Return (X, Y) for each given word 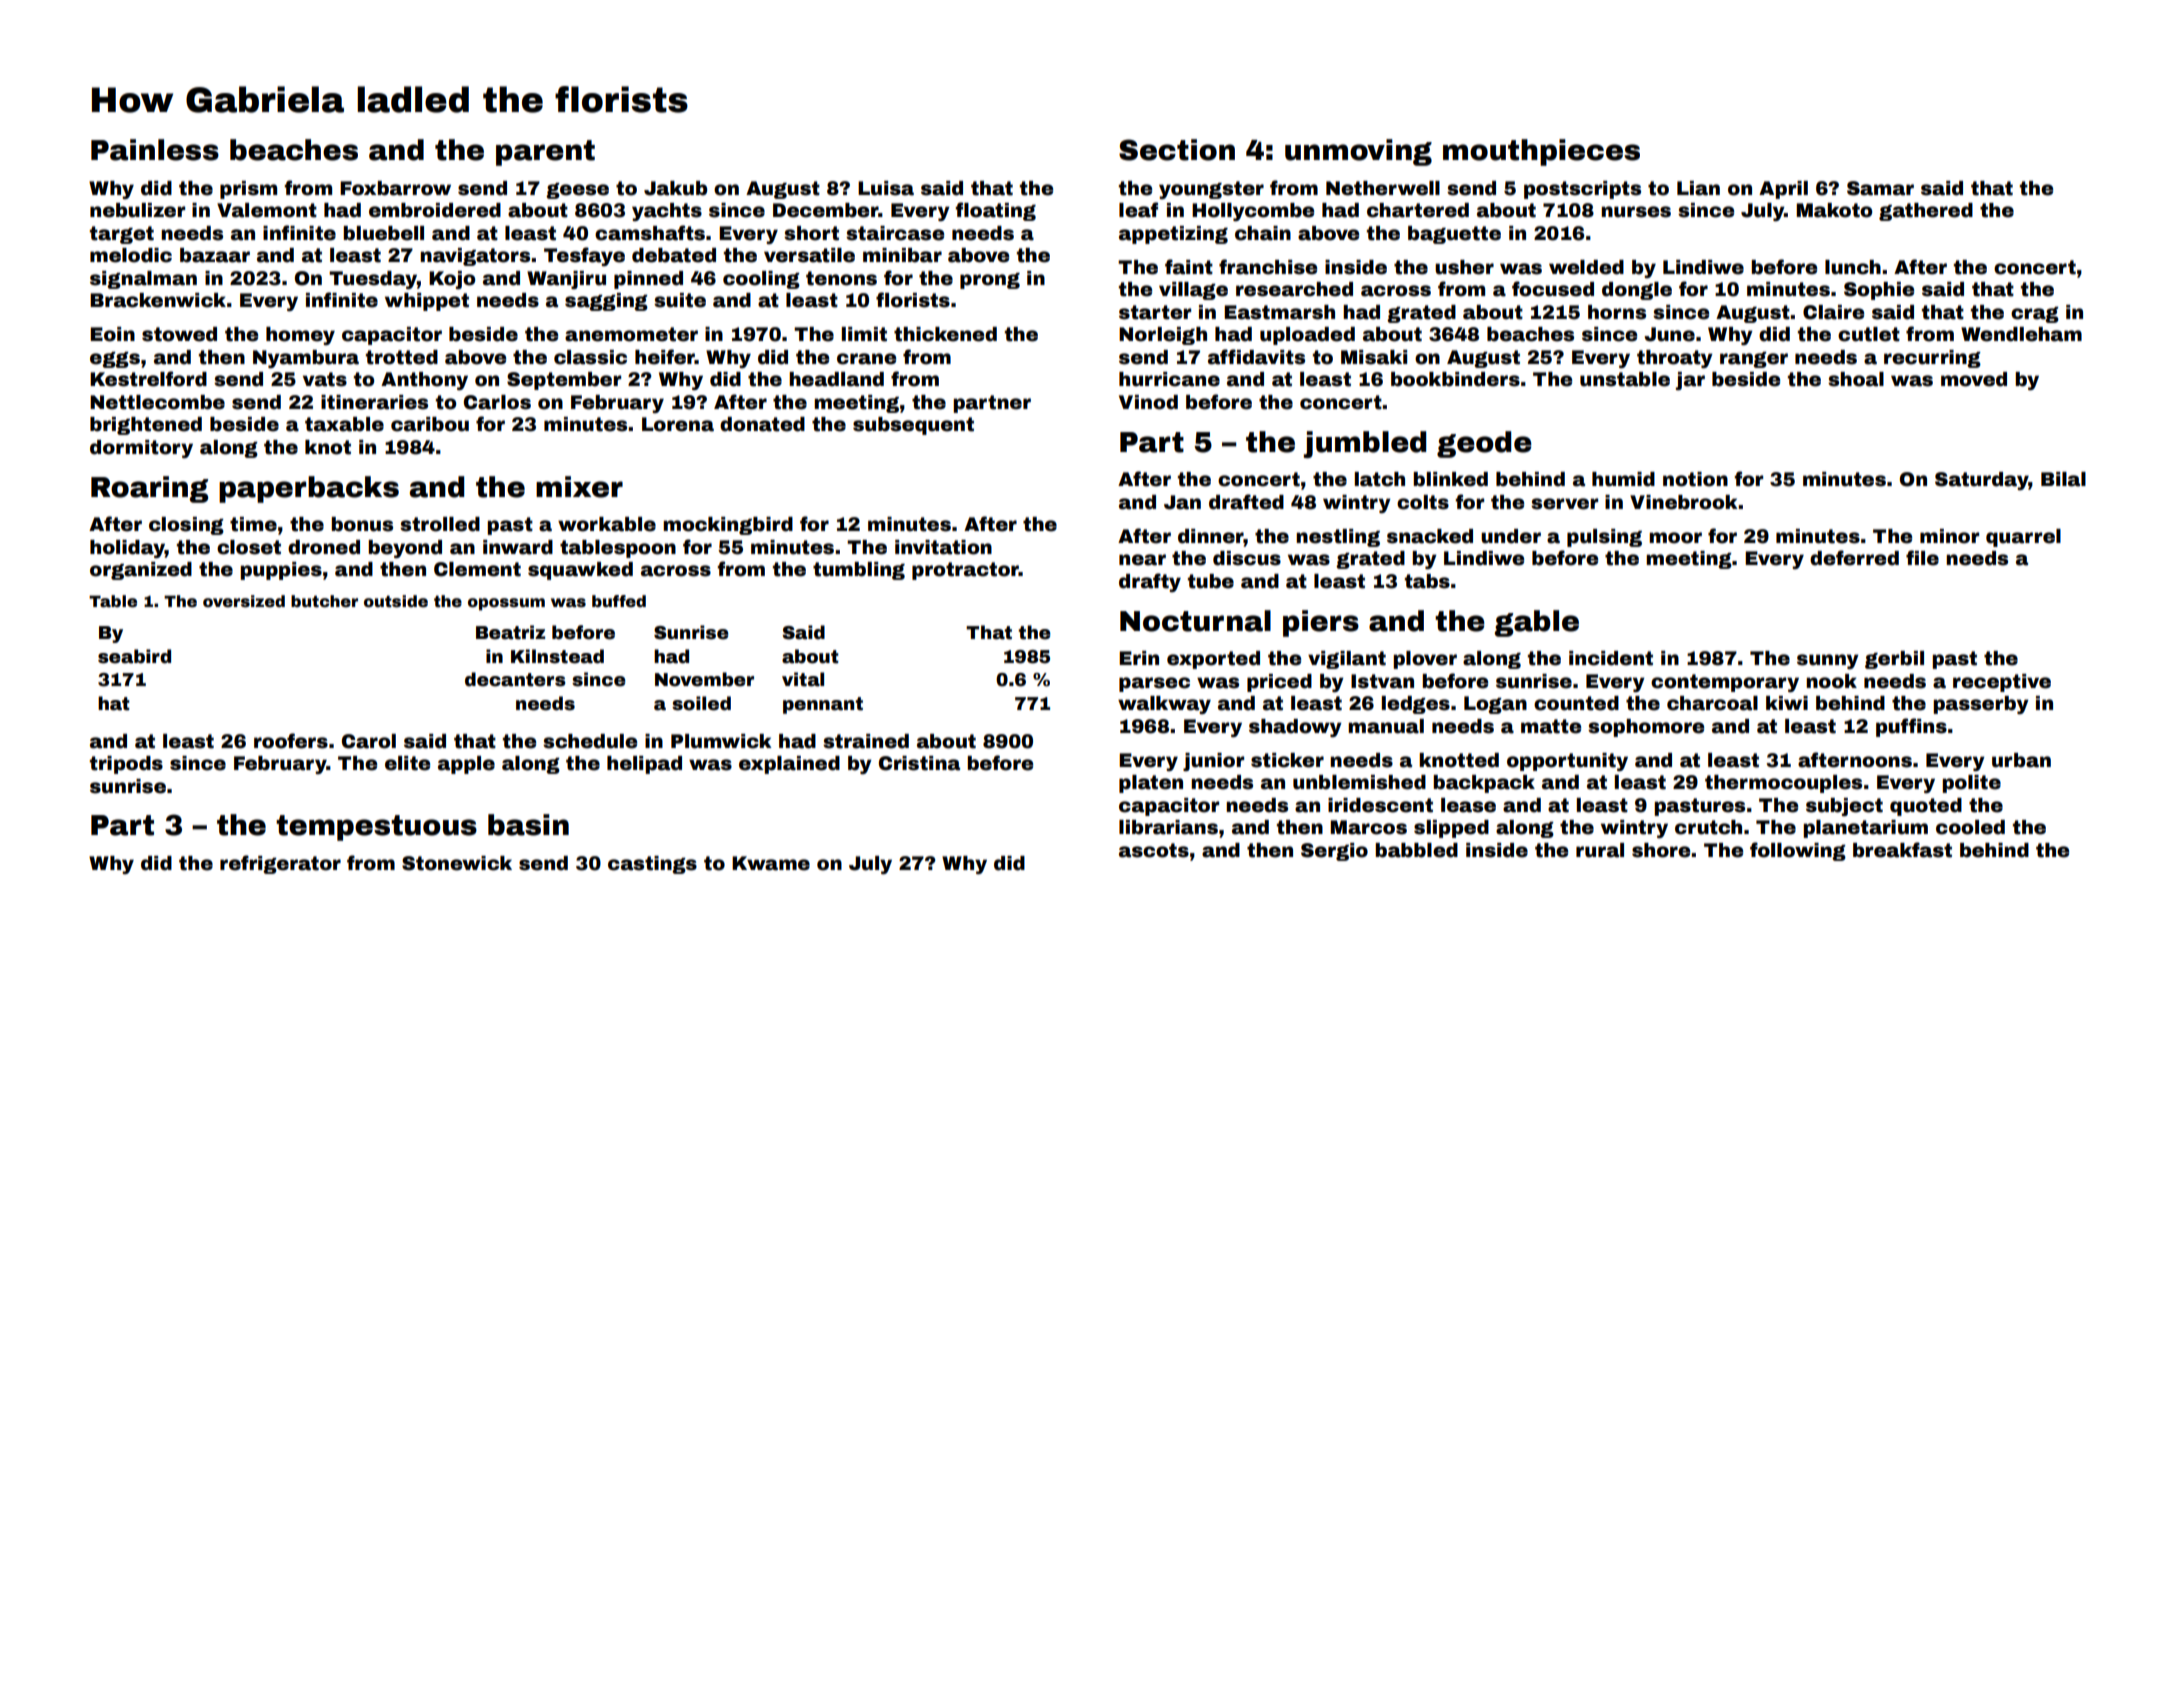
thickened (945, 334)
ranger (1754, 360)
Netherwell (1383, 188)
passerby (1981, 705)
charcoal (1712, 703)
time (253, 524)
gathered (1926, 212)
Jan (1182, 502)
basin (528, 825)
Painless (155, 150)
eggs (115, 360)
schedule (590, 741)
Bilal (2063, 479)
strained (866, 741)
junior (1213, 762)
